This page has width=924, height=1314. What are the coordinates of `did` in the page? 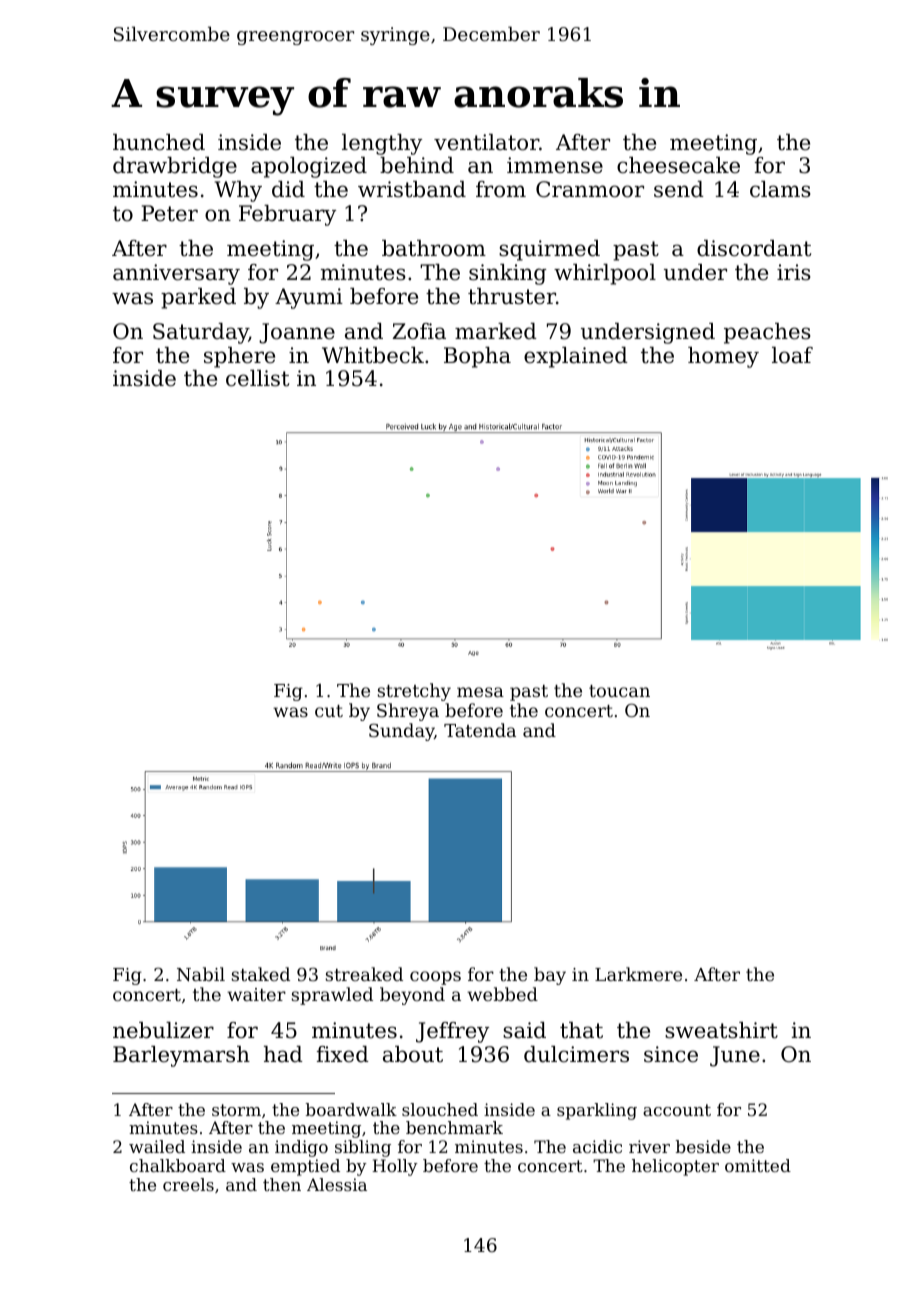 It's located at (288, 189).
